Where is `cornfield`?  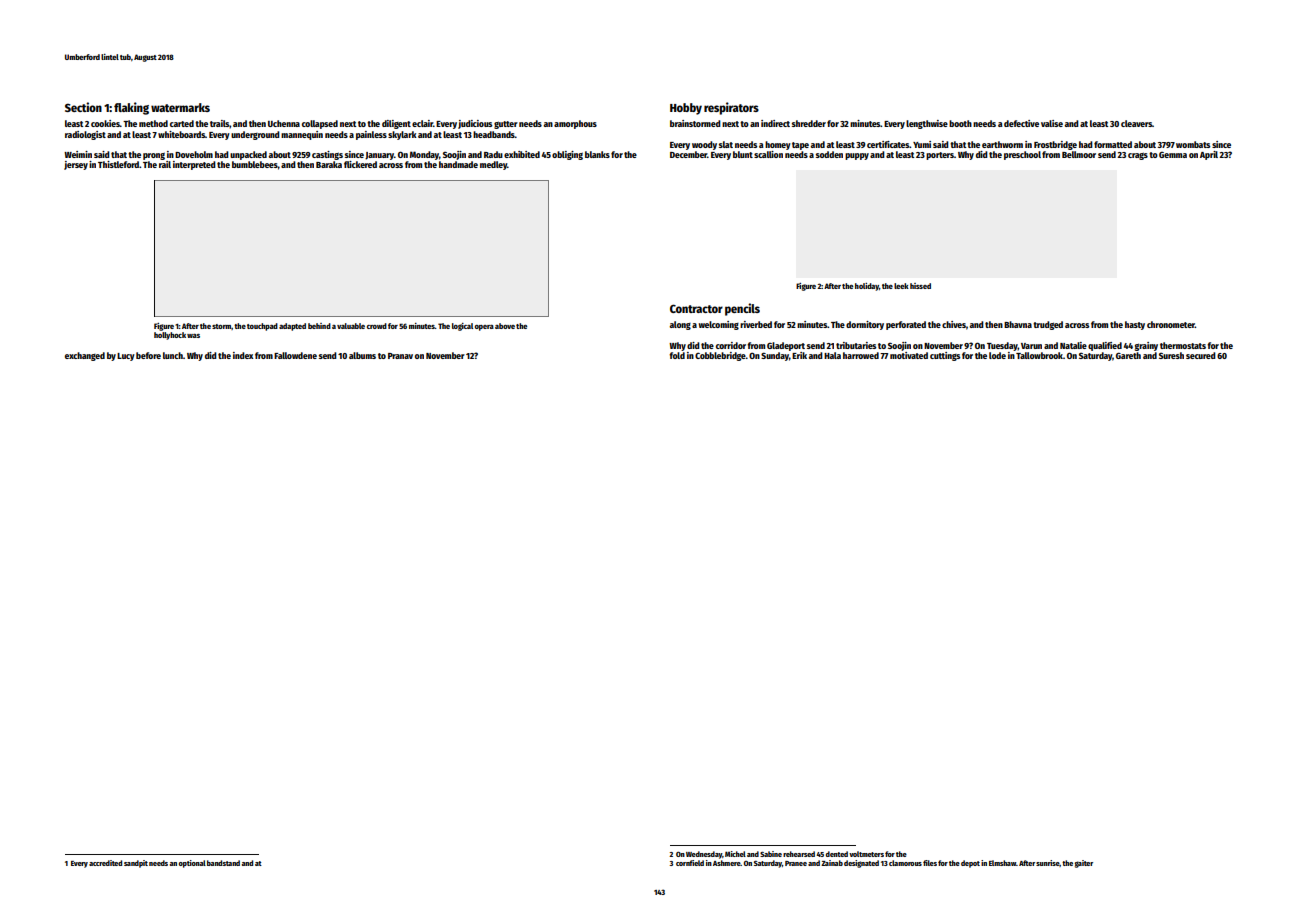 cornfield is located at coordinates (690, 863).
